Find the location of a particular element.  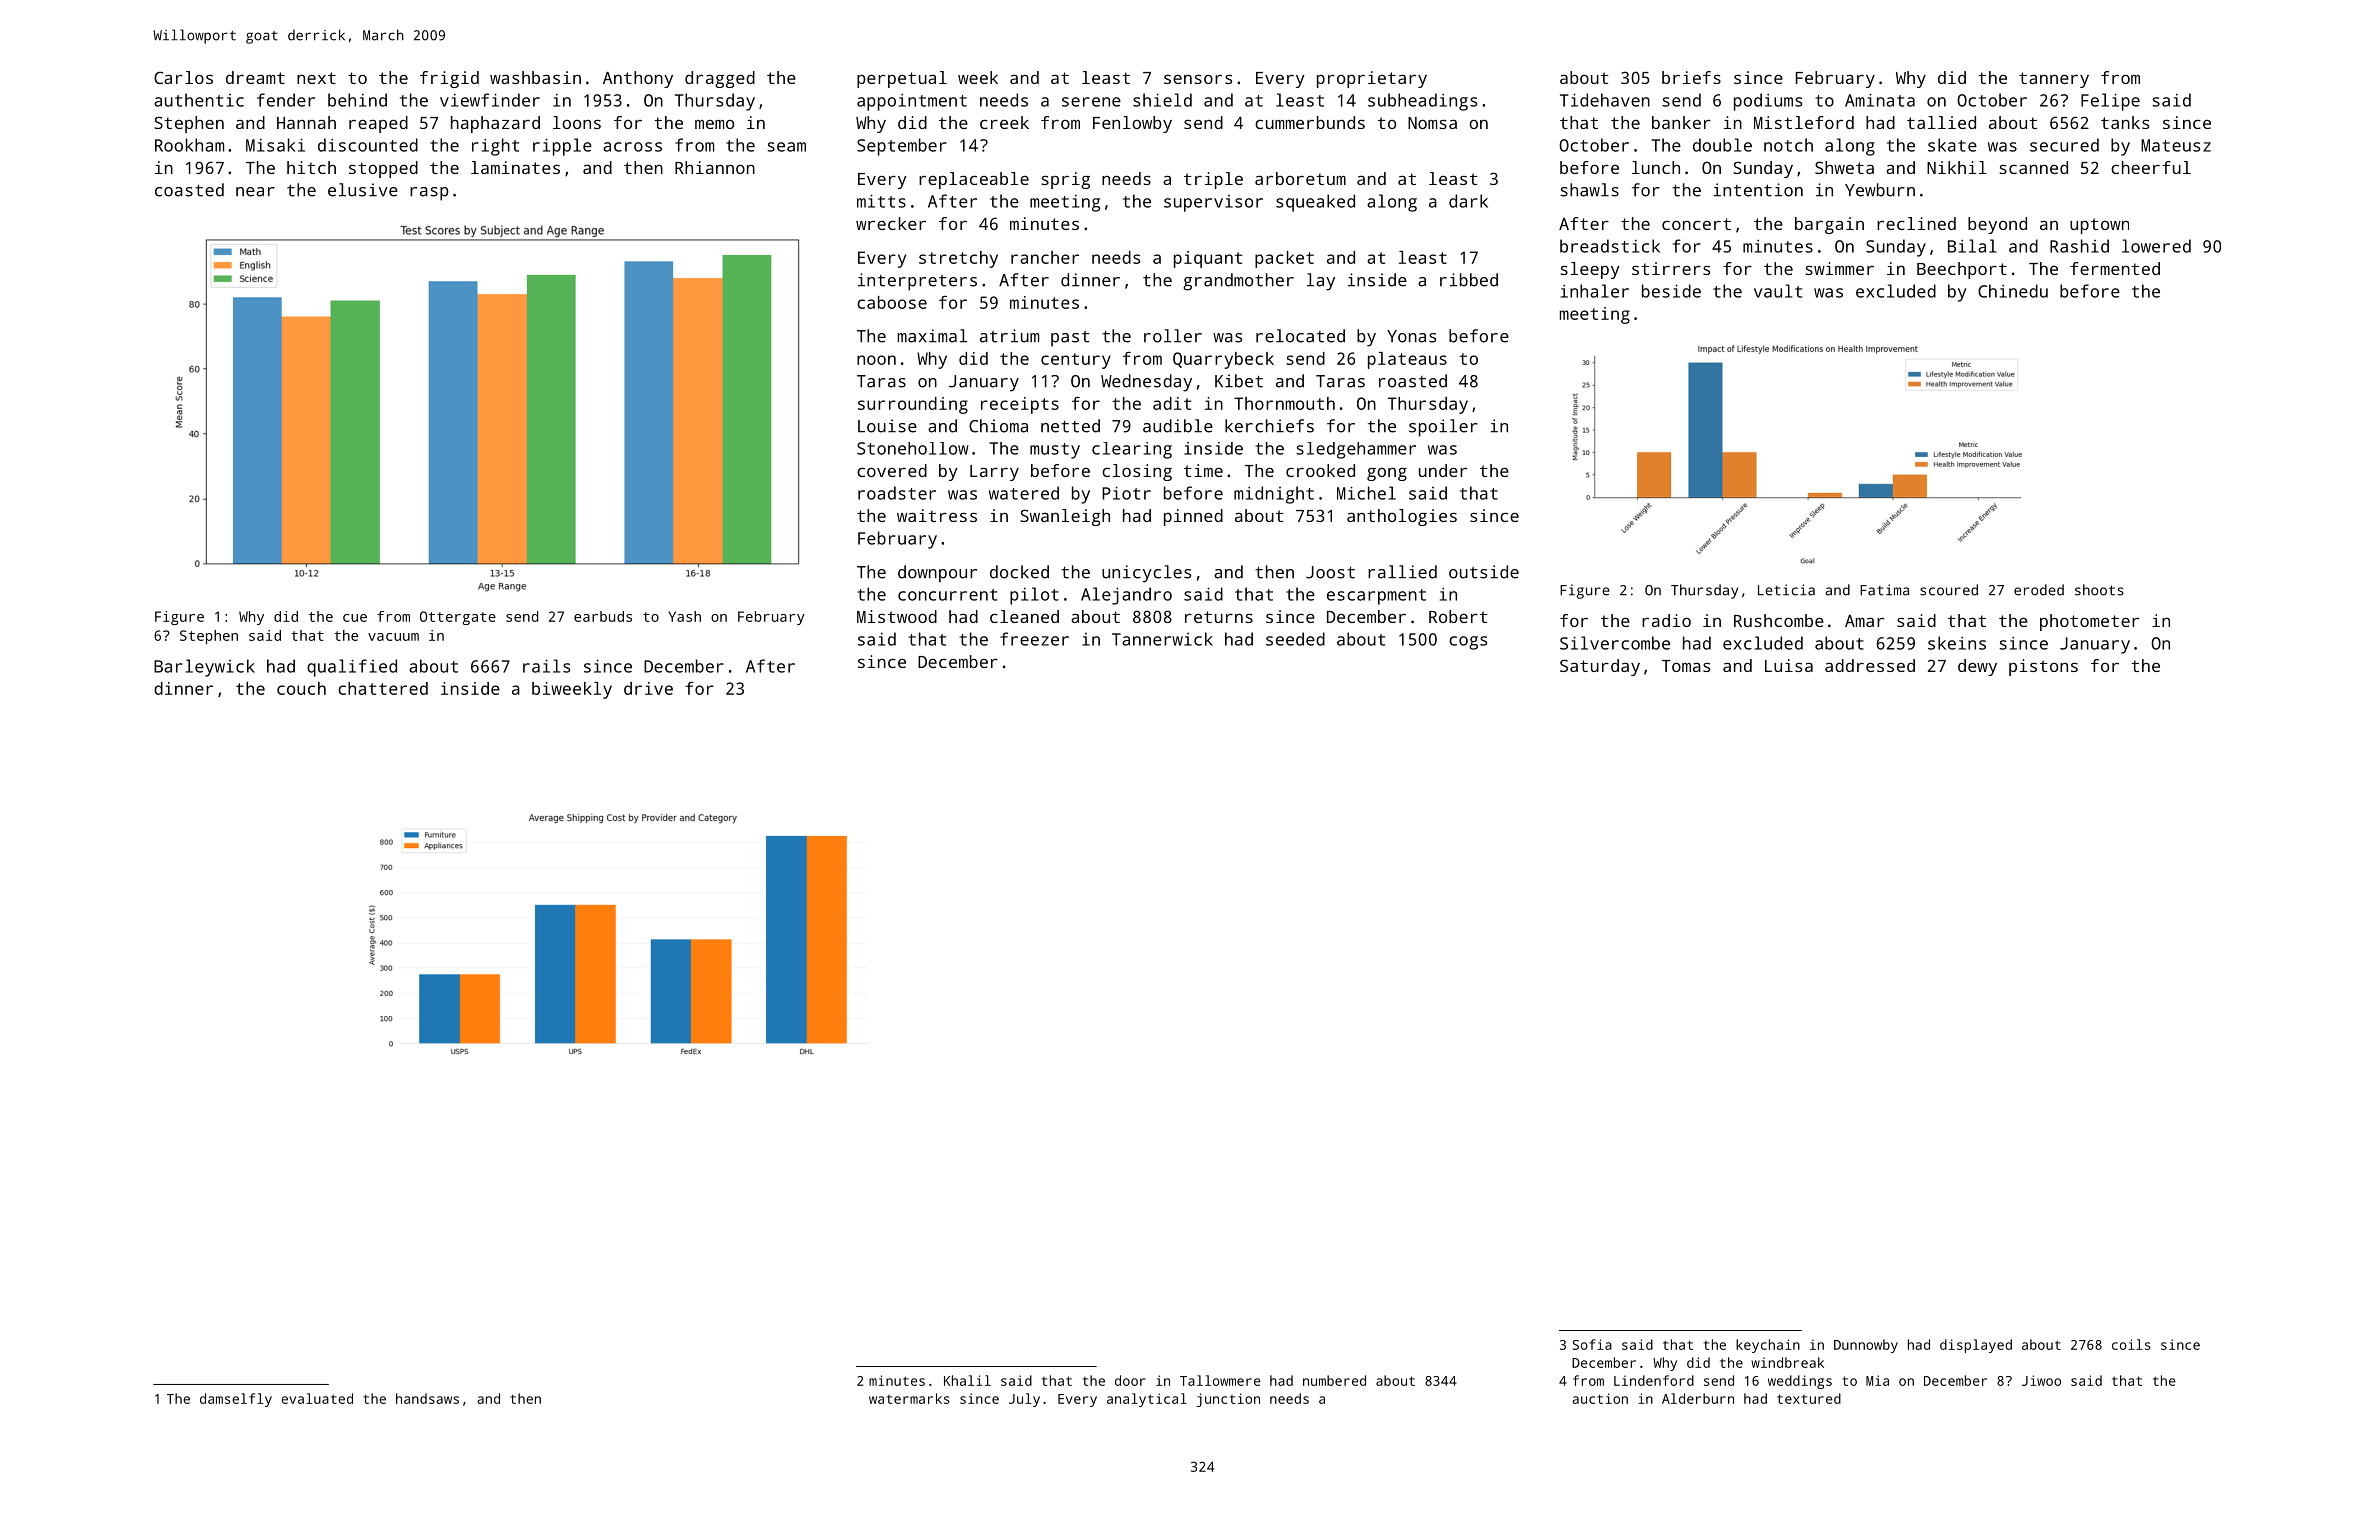

coils is located at coordinates (2131, 1344).
